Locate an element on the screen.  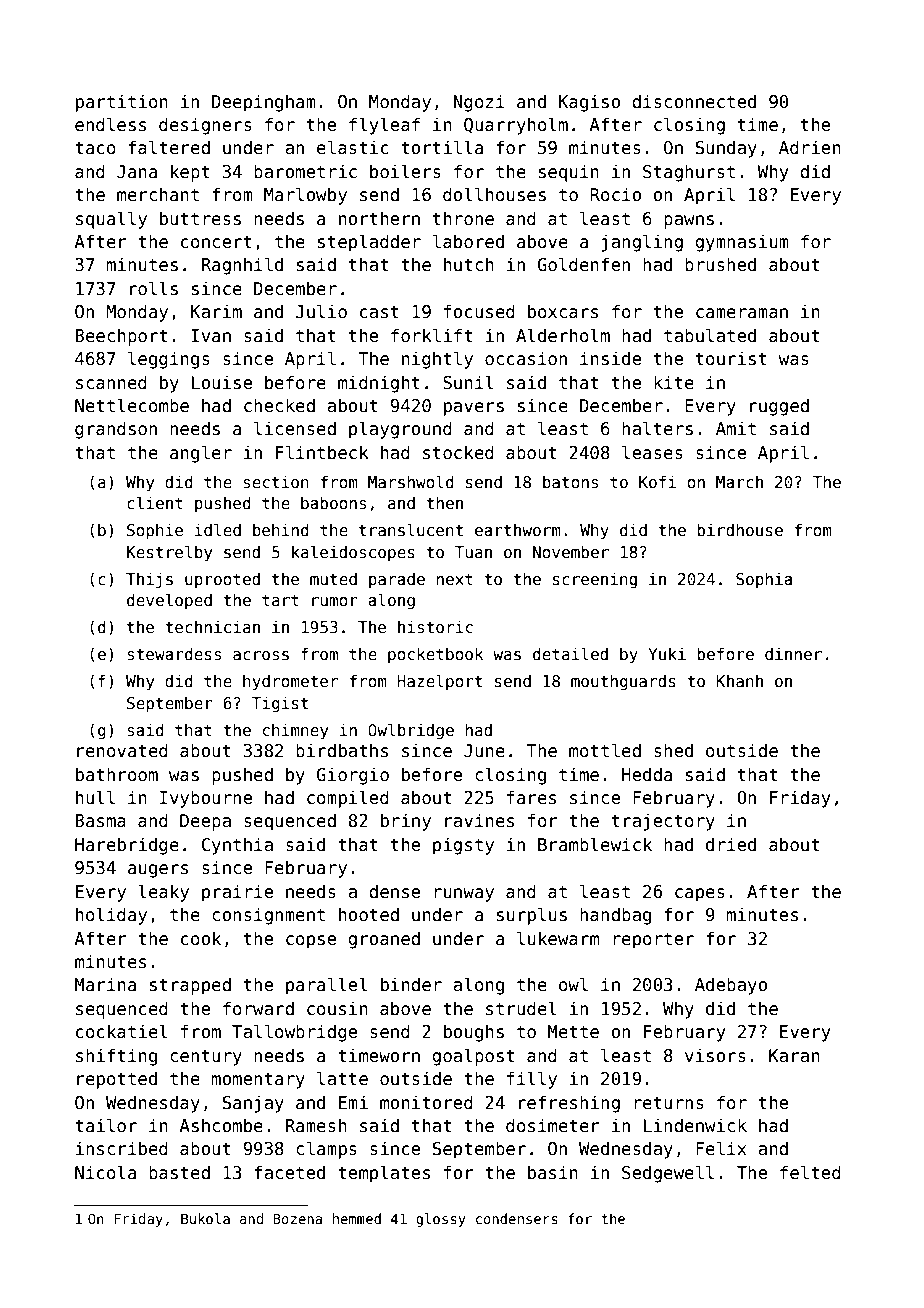
monitored is located at coordinates (426, 1102).
